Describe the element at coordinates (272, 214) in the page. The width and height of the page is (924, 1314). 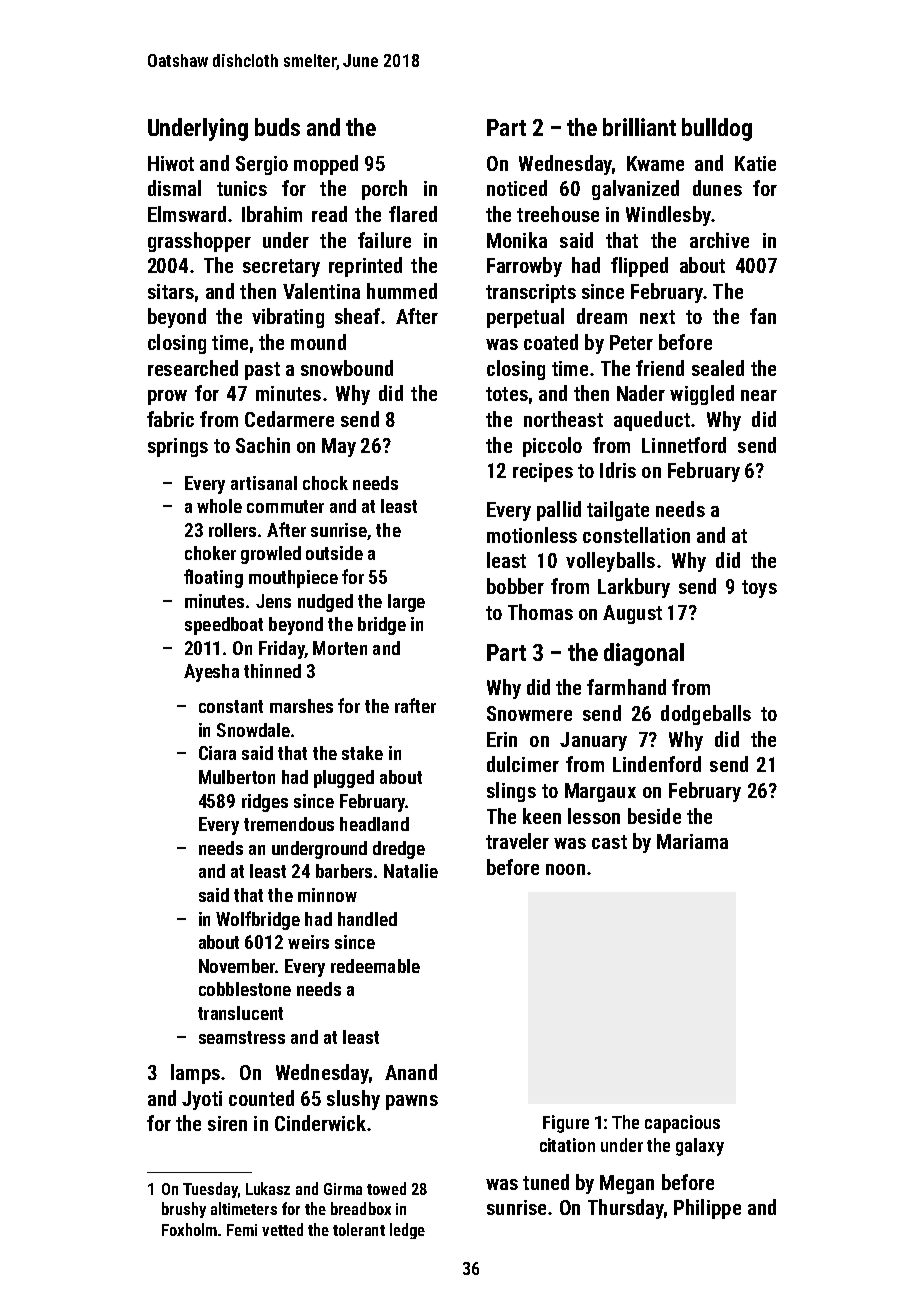
I see `Ibrahim` at that location.
